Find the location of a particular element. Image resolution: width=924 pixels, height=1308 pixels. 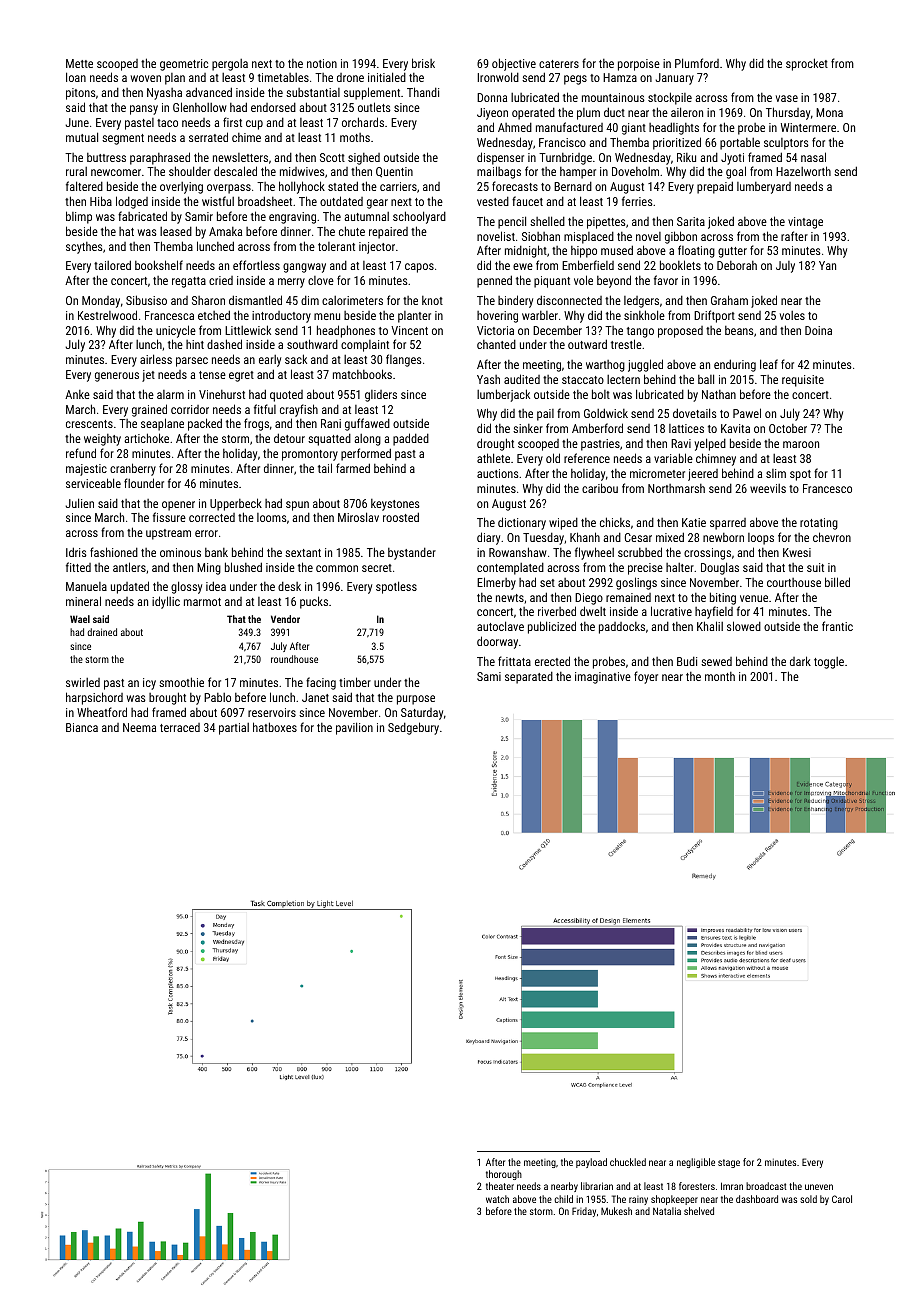

caterers is located at coordinates (559, 64).
